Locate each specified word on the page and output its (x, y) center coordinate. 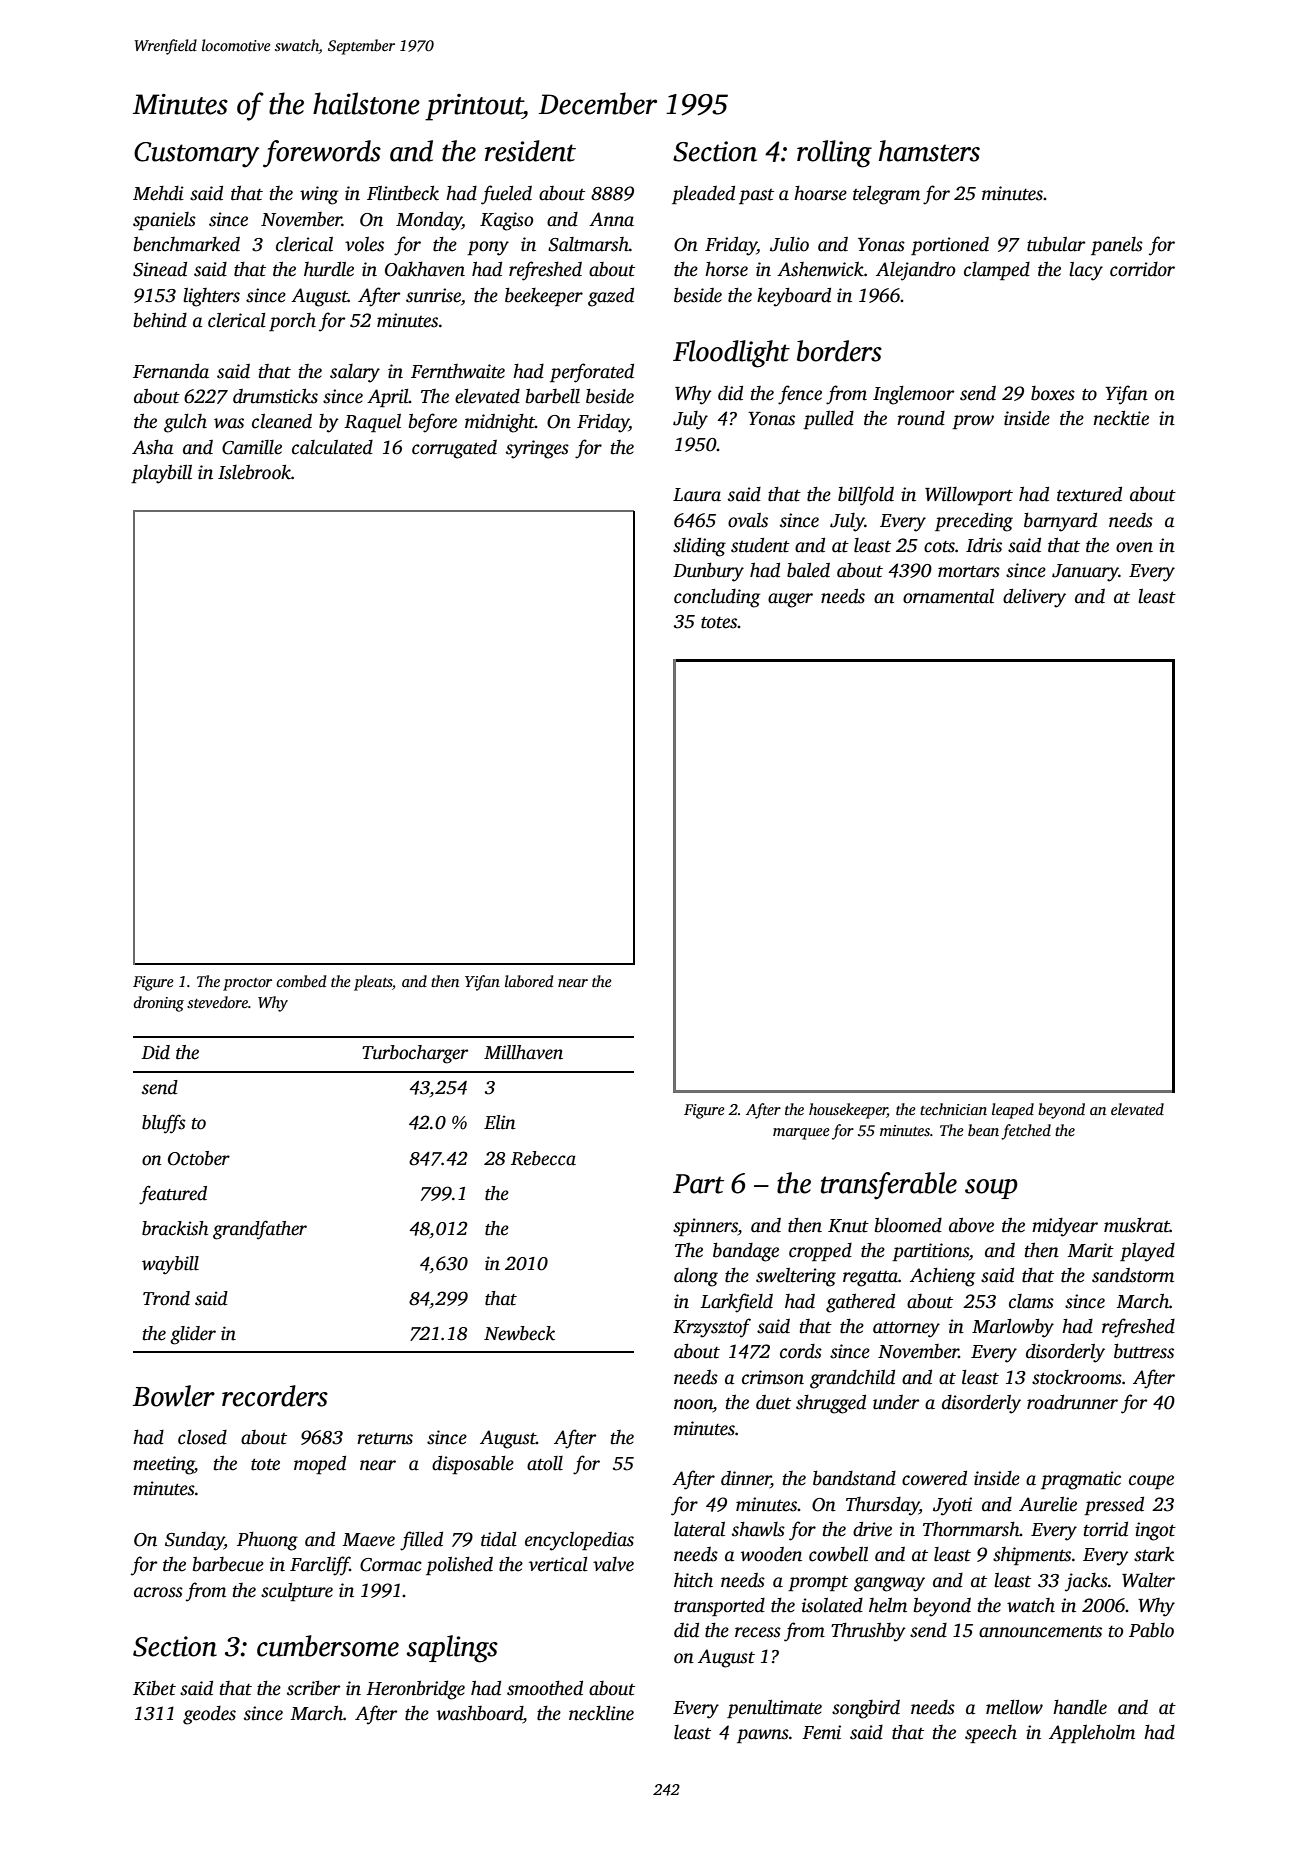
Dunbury (708, 572)
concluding (717, 598)
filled (421, 1541)
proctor (247, 984)
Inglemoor (913, 395)
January (1085, 573)
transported (719, 1607)
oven (1134, 547)
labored (529, 981)
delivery (1034, 598)
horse (726, 269)
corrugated (454, 449)
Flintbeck (403, 193)
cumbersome (328, 1646)
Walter (1148, 1580)
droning (159, 1004)
